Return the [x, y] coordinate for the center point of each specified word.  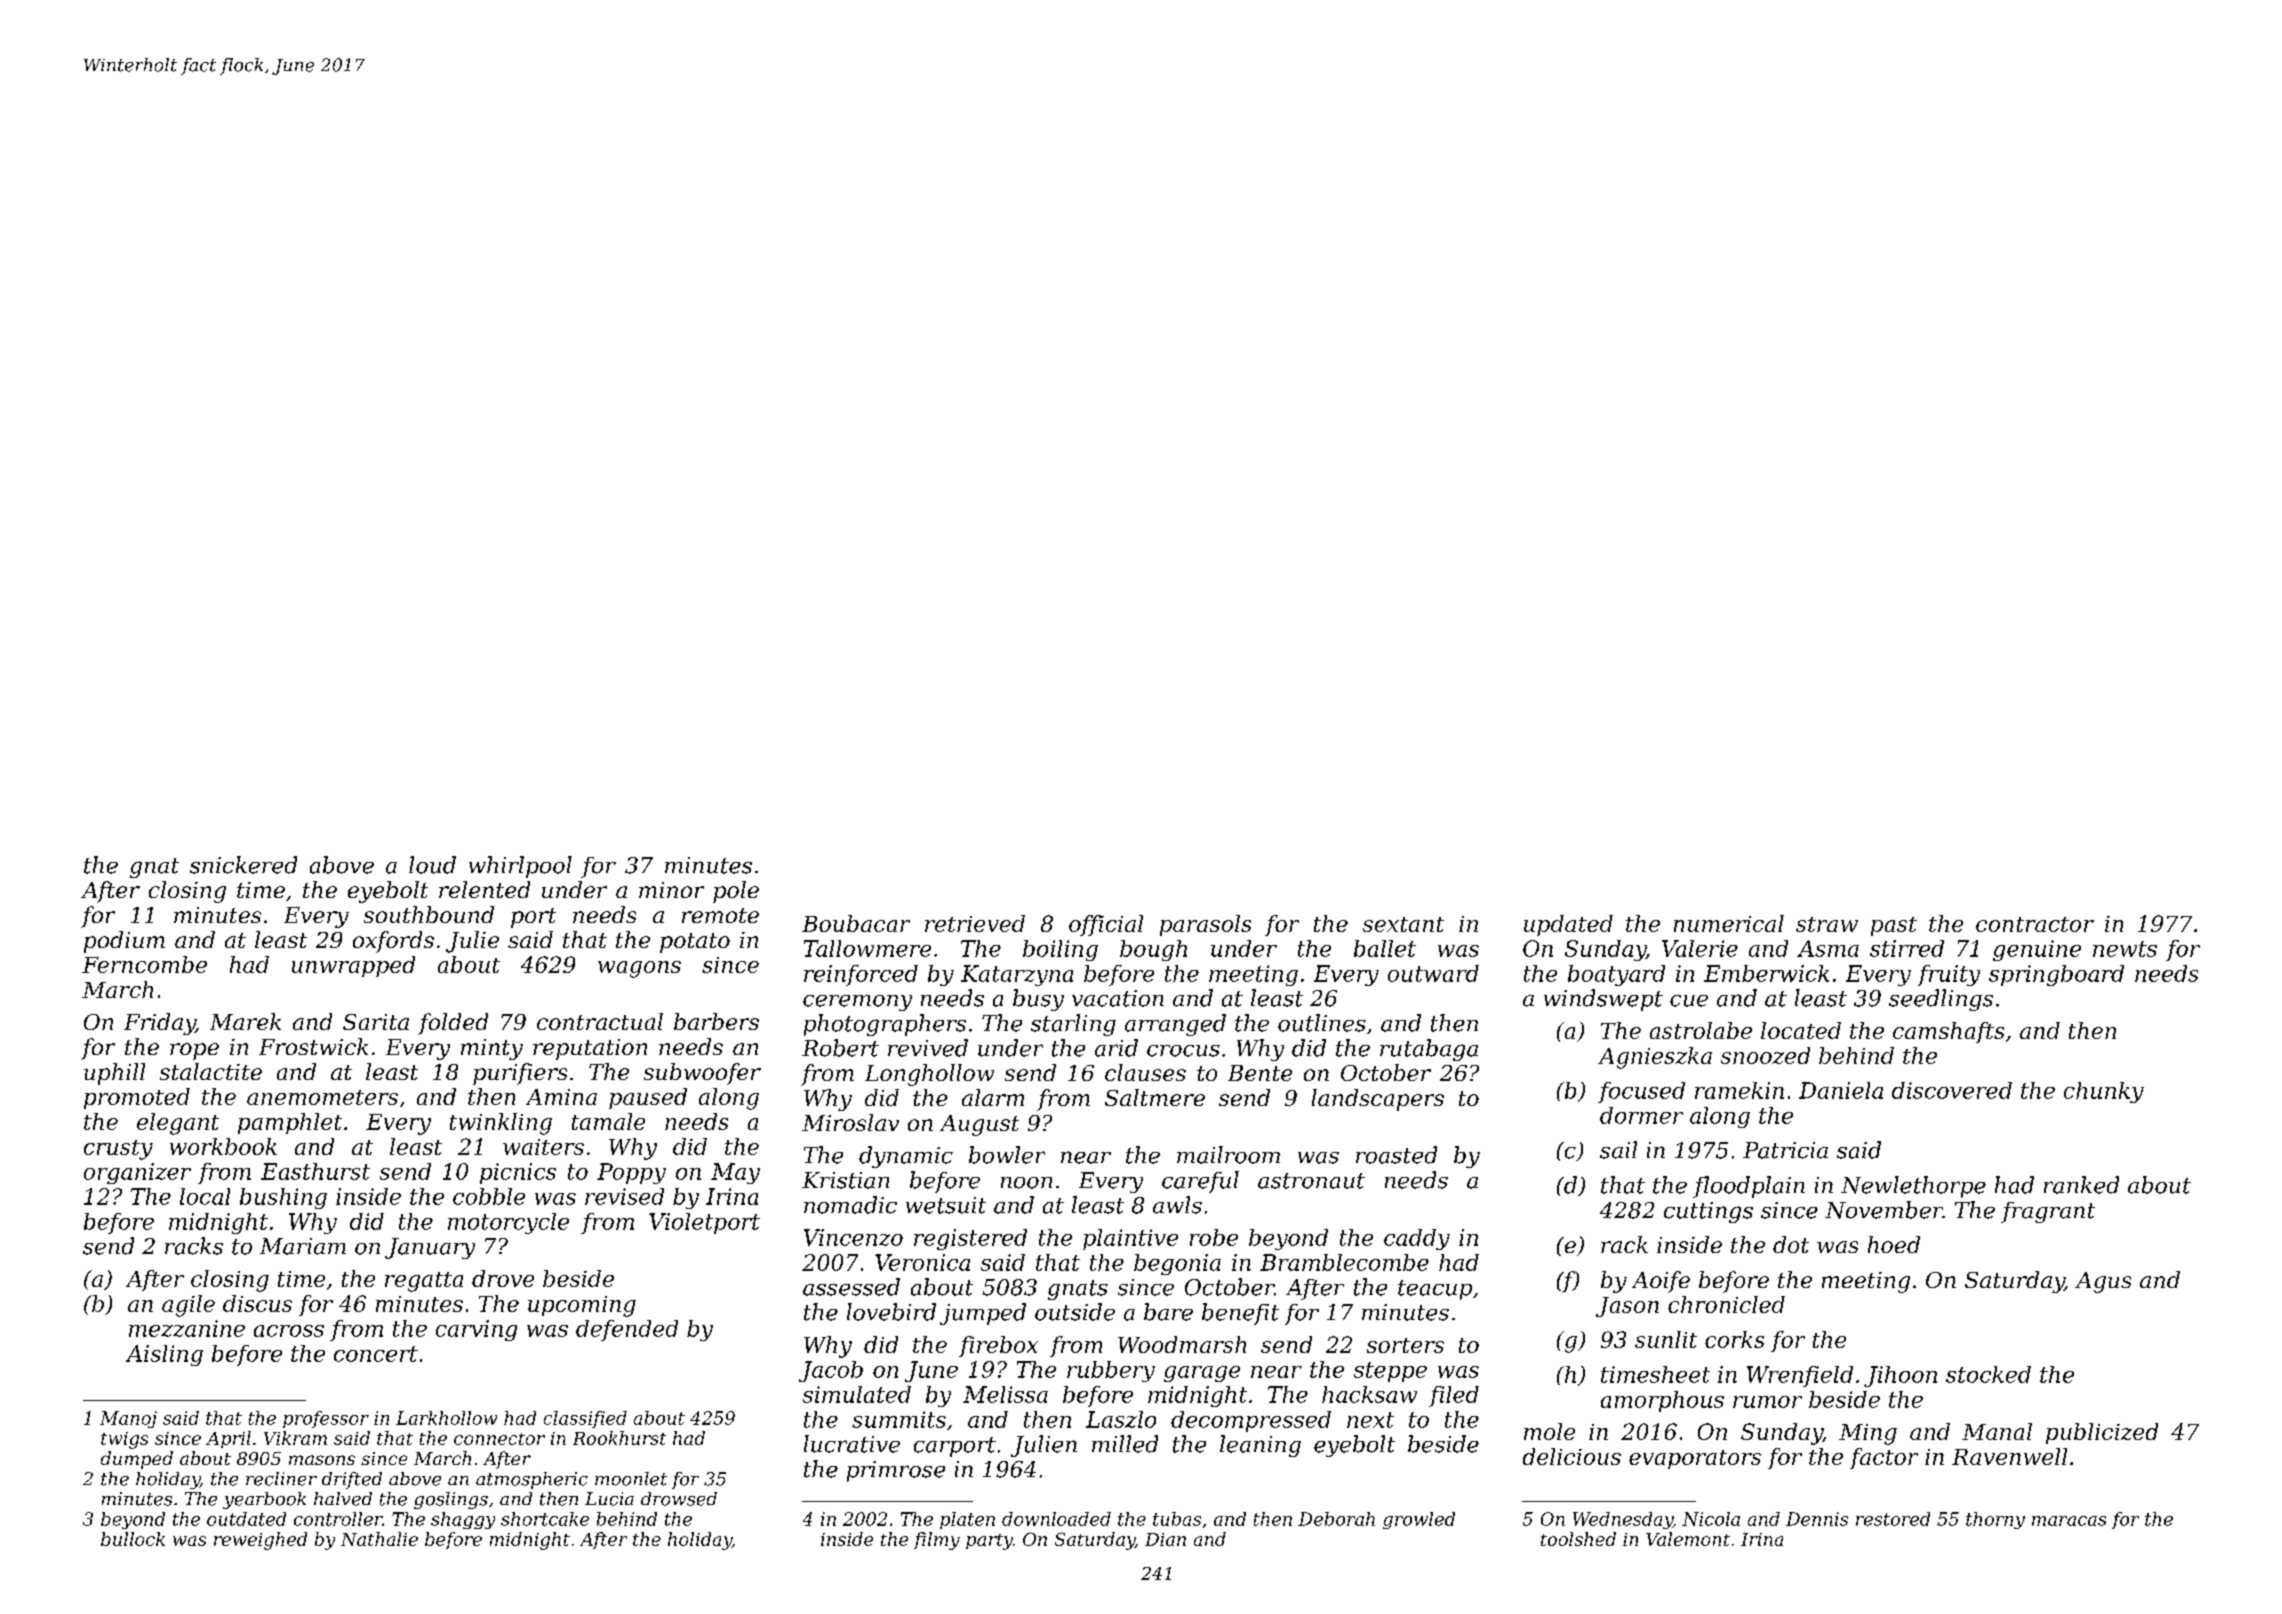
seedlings [1941, 1000]
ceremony [857, 1003]
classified [585, 1419]
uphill [114, 1074]
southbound [429, 914]
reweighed [260, 1541]
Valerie [1700, 948]
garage [1202, 1374]
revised [624, 1196]
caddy [1417, 1239]
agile [188, 1306]
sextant [1403, 924]
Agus [2103, 1282]
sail [1618, 1150]
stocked [1988, 1374]
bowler [1007, 1155]
